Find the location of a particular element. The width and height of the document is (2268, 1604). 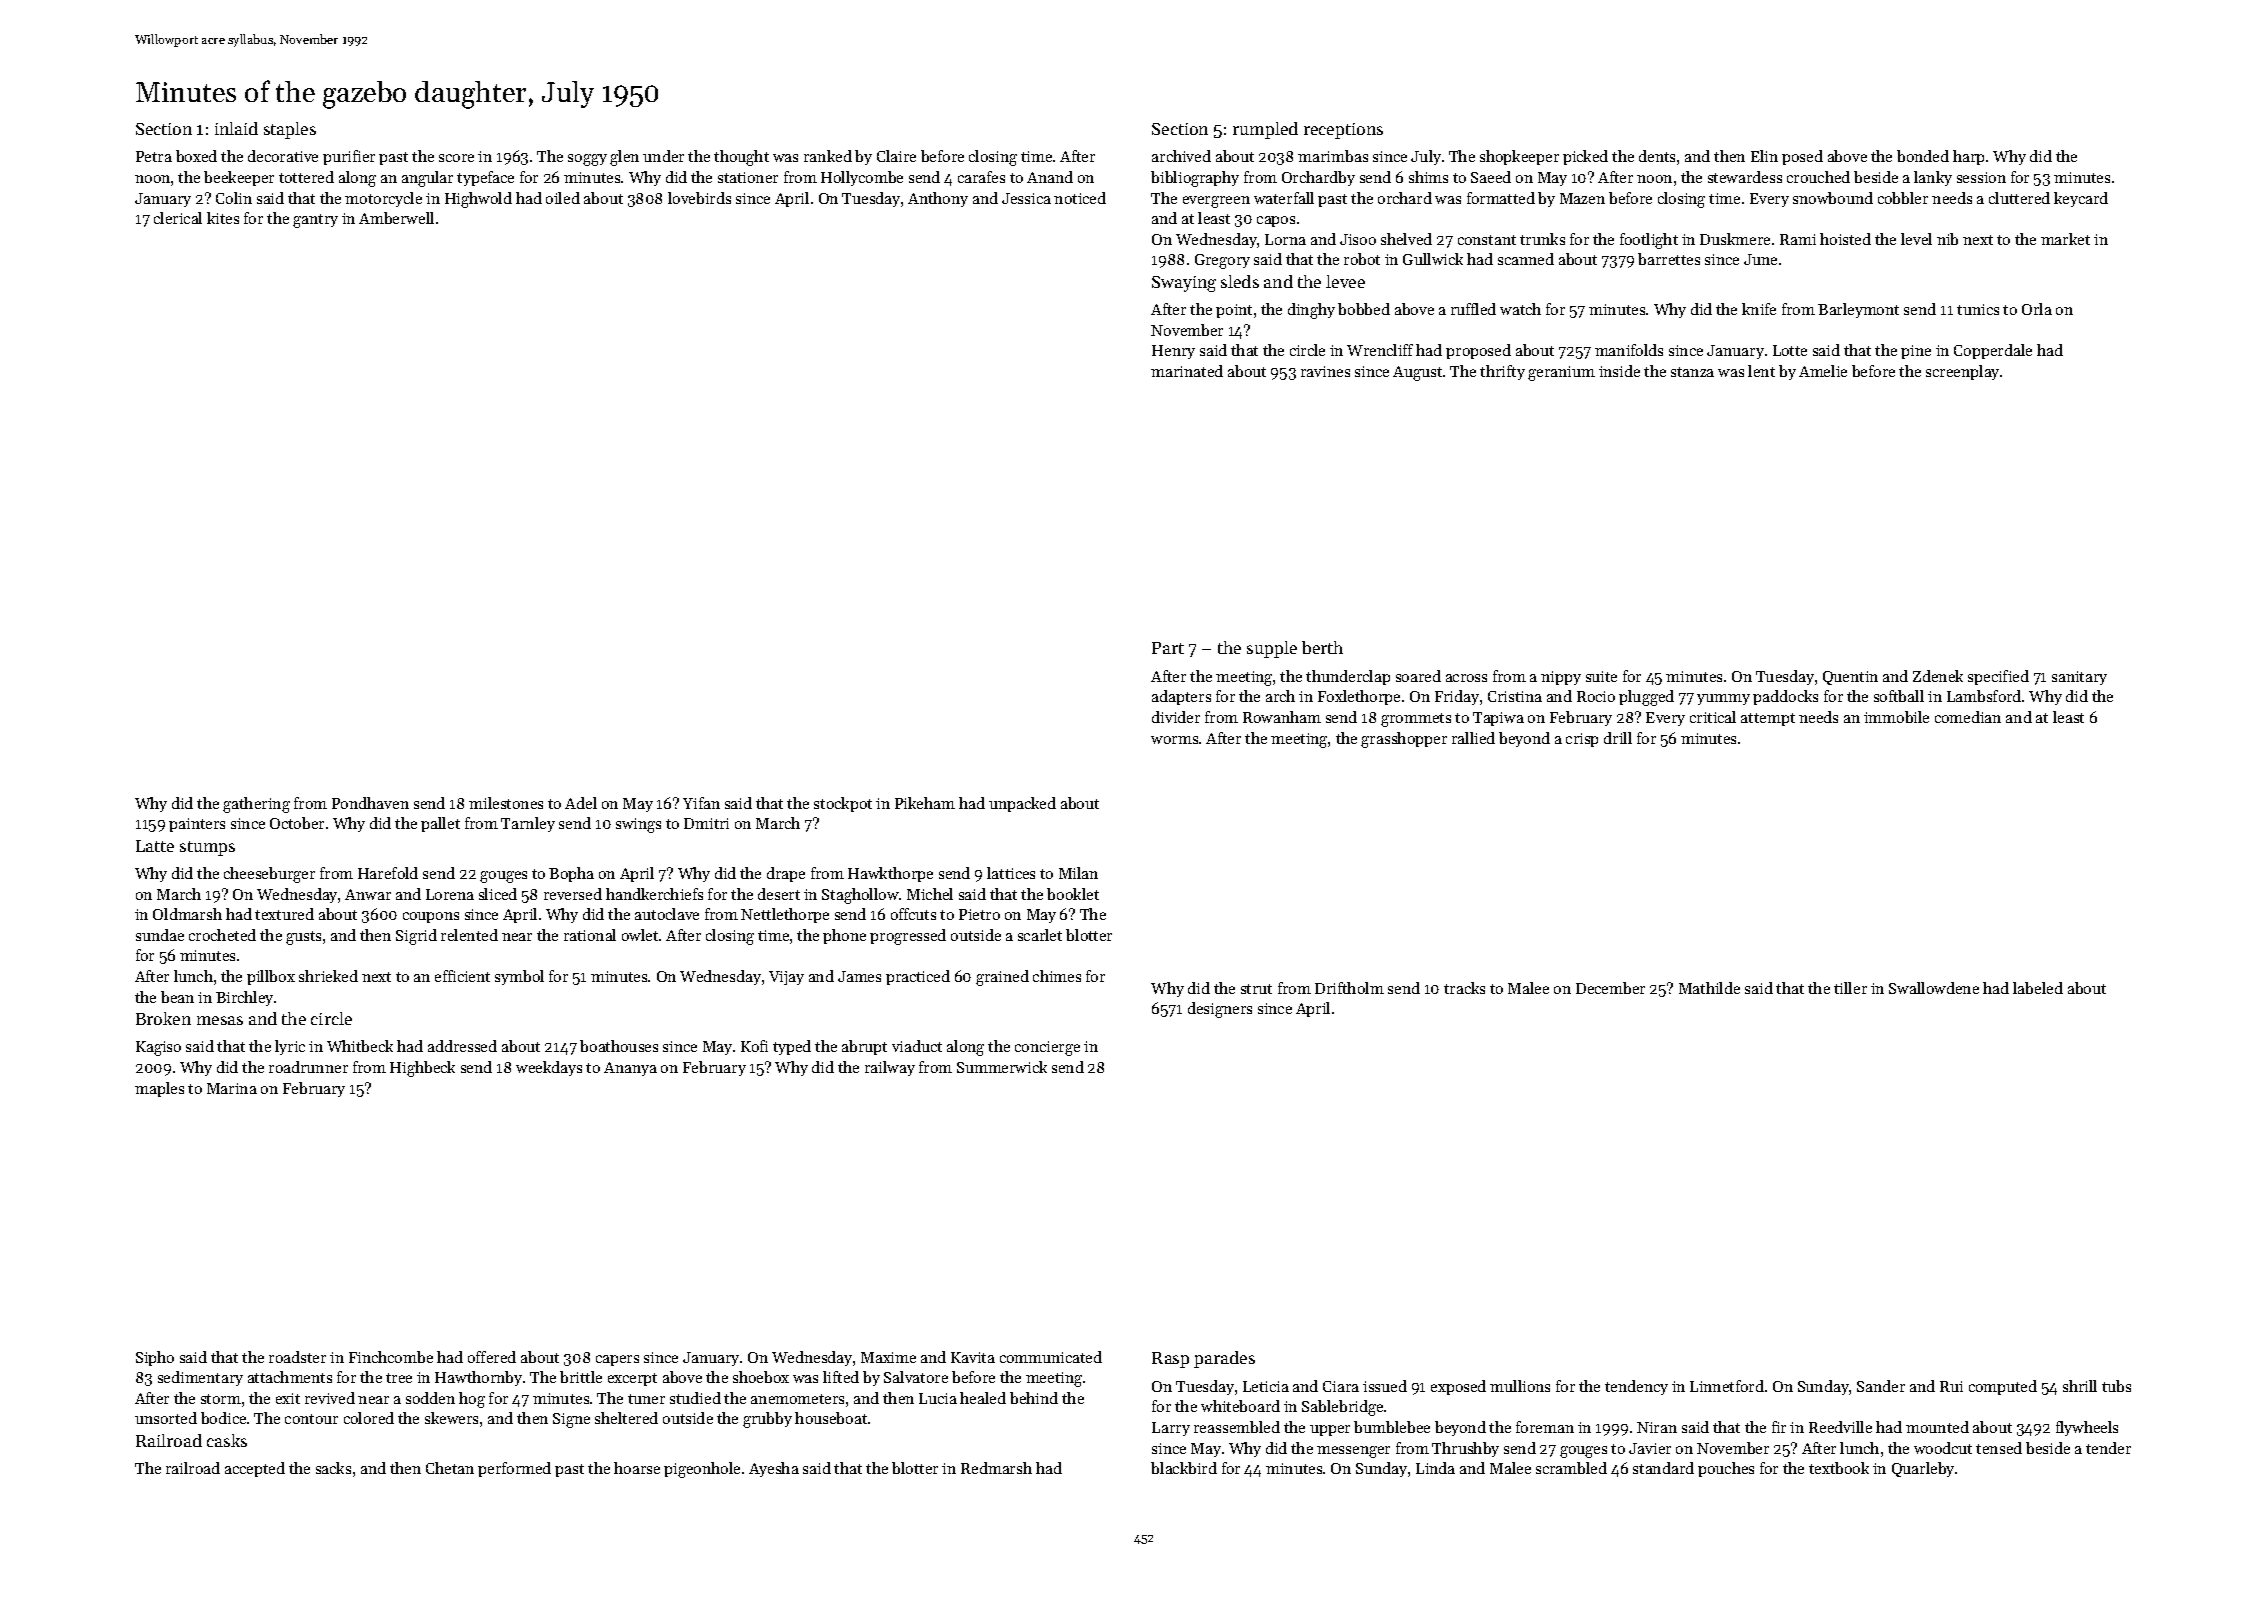

Kavita is located at coordinates (973, 1357).
